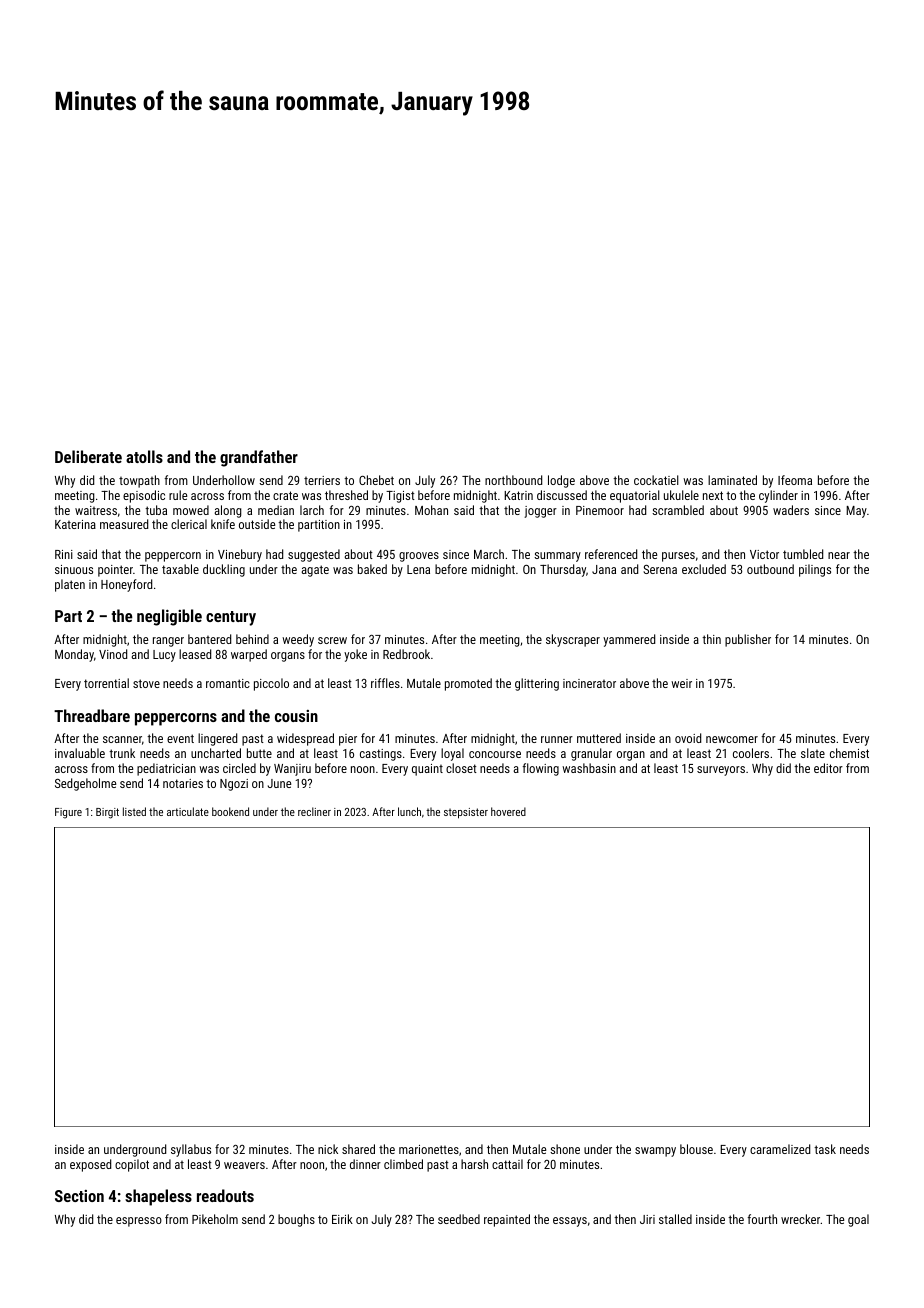 This image has height=1308, width=924. I want to click on surveyors, so click(721, 771).
